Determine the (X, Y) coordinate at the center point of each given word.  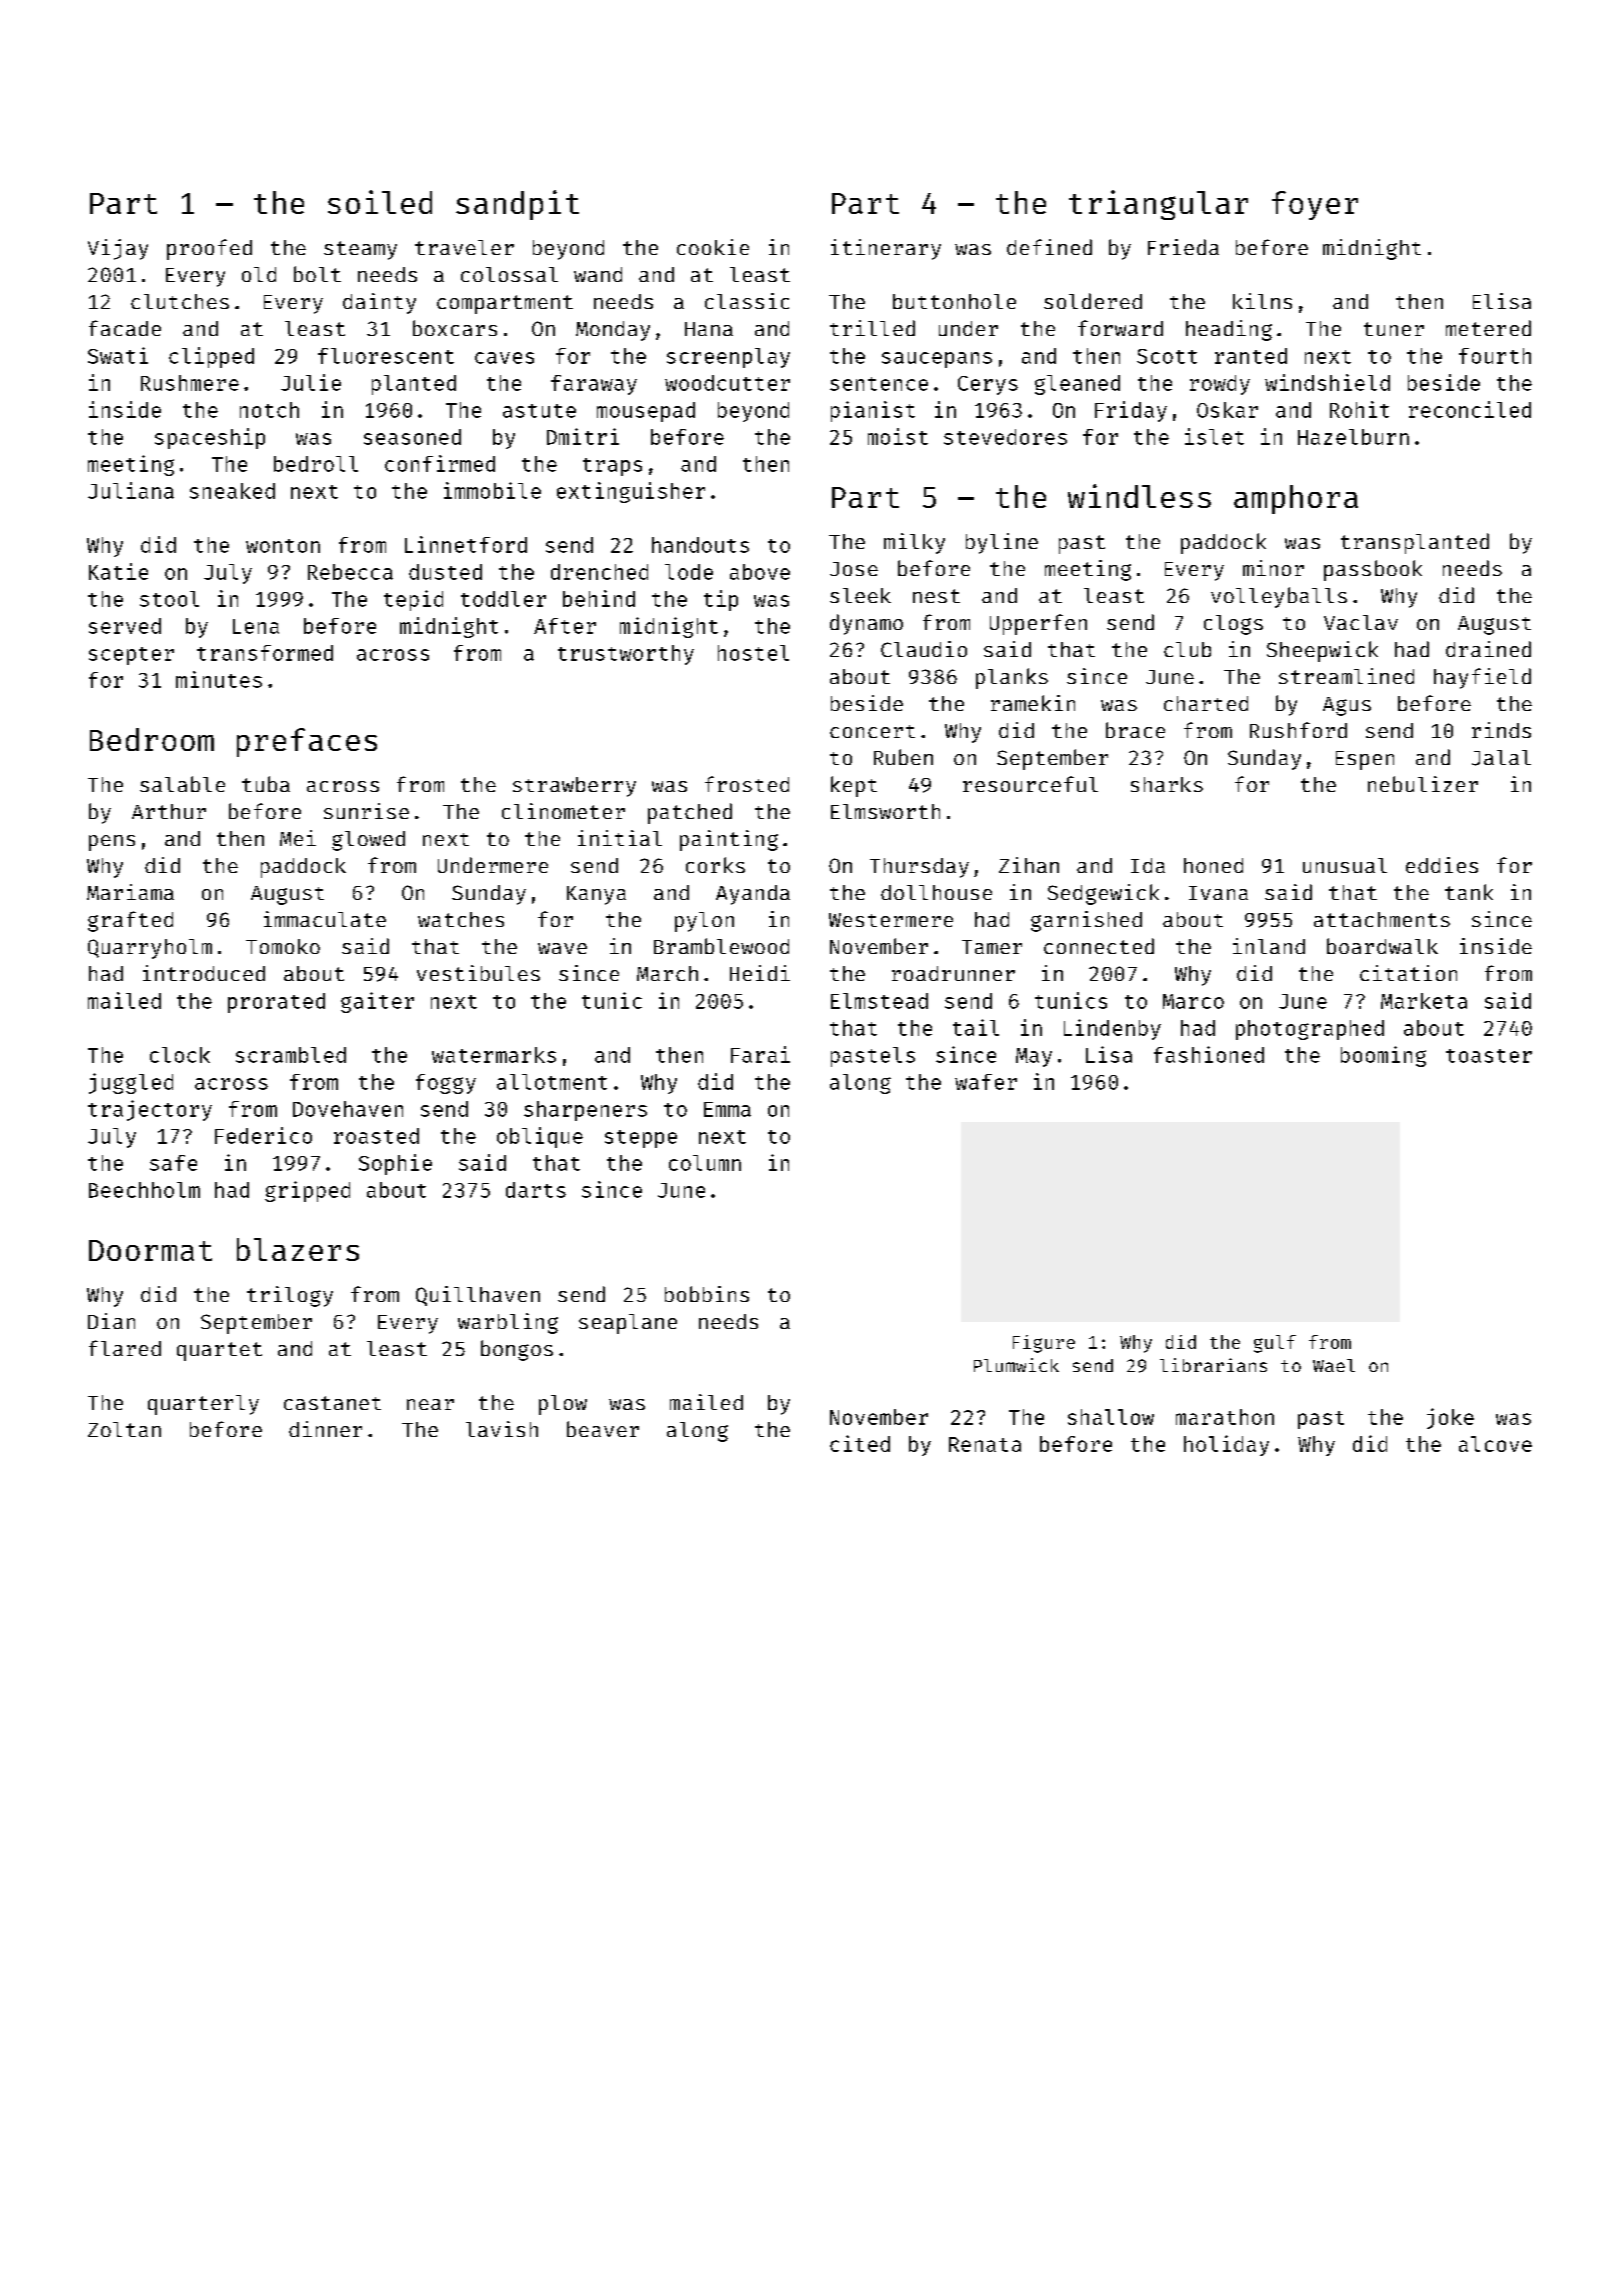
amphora (1296, 499)
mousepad (646, 412)
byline (1002, 543)
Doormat (150, 1250)
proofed (209, 249)
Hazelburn (1353, 437)
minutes (219, 679)
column (705, 1163)
